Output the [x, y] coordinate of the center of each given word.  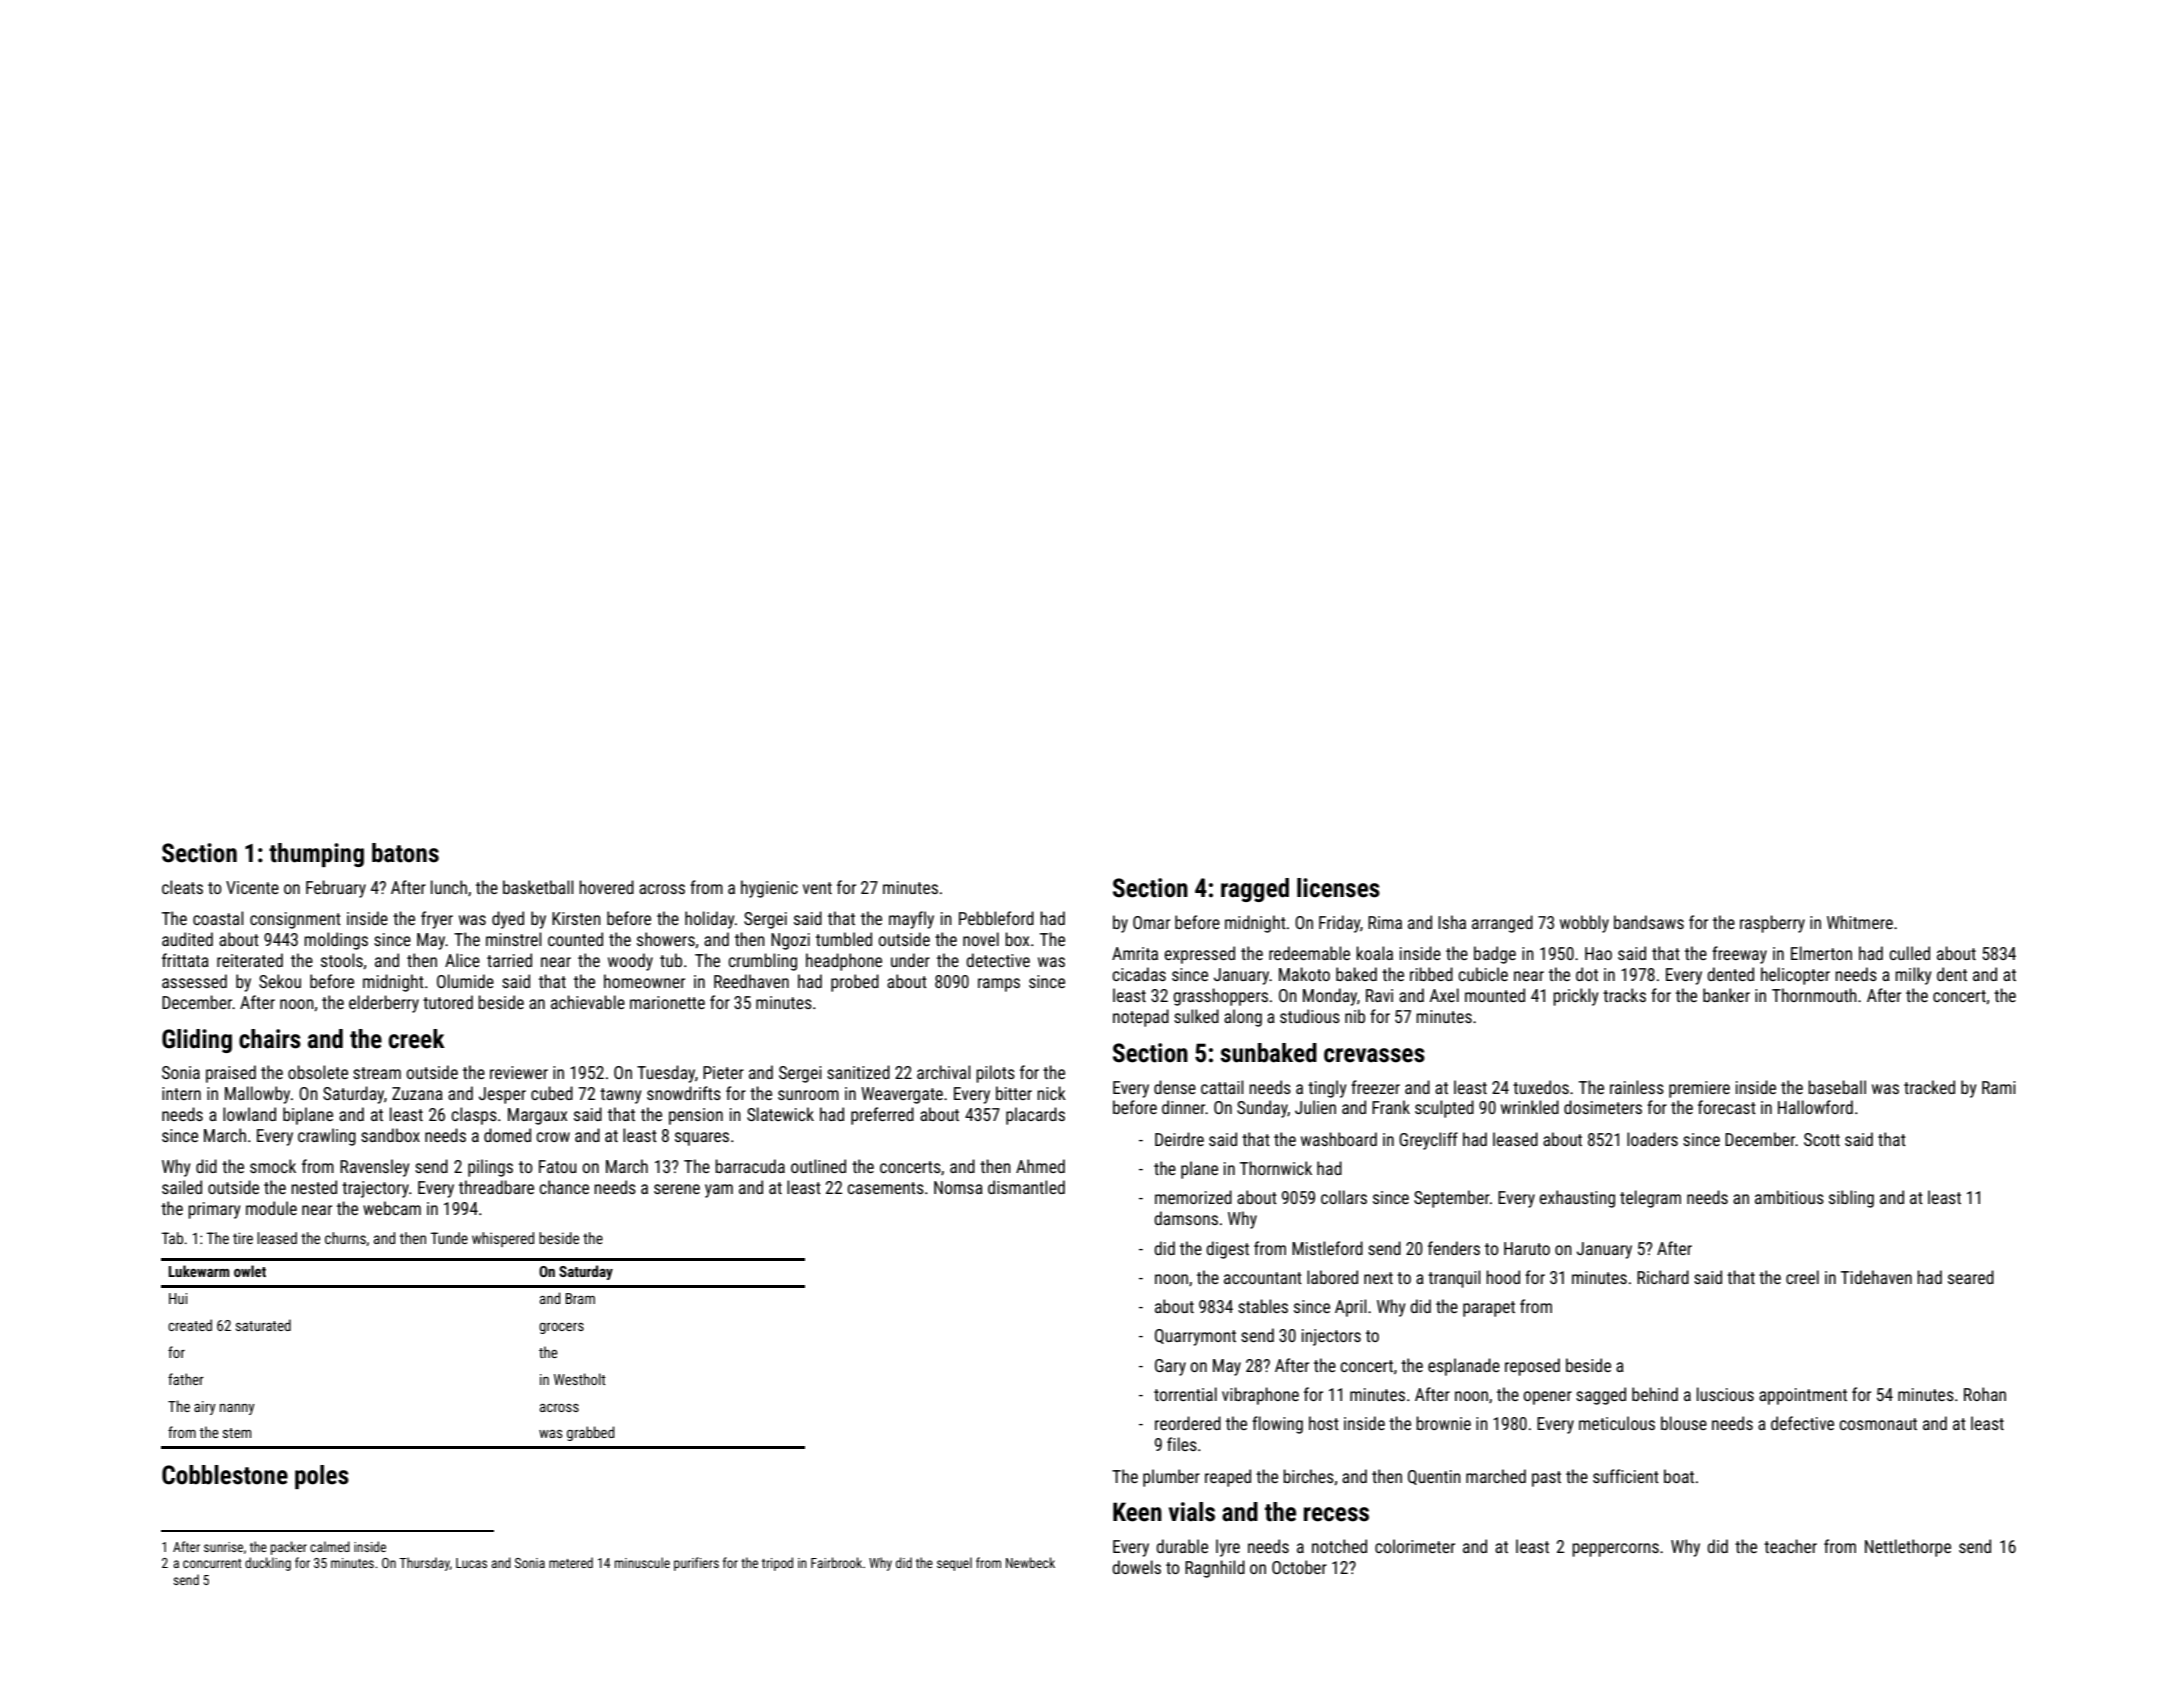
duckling [268, 1564]
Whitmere [1860, 922]
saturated [263, 1325]
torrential [1185, 1394]
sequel [954, 1564]
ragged [1255, 890]
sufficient [1626, 1476]
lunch [449, 887]
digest [1227, 1250]
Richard [1663, 1277]
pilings [490, 1168]
